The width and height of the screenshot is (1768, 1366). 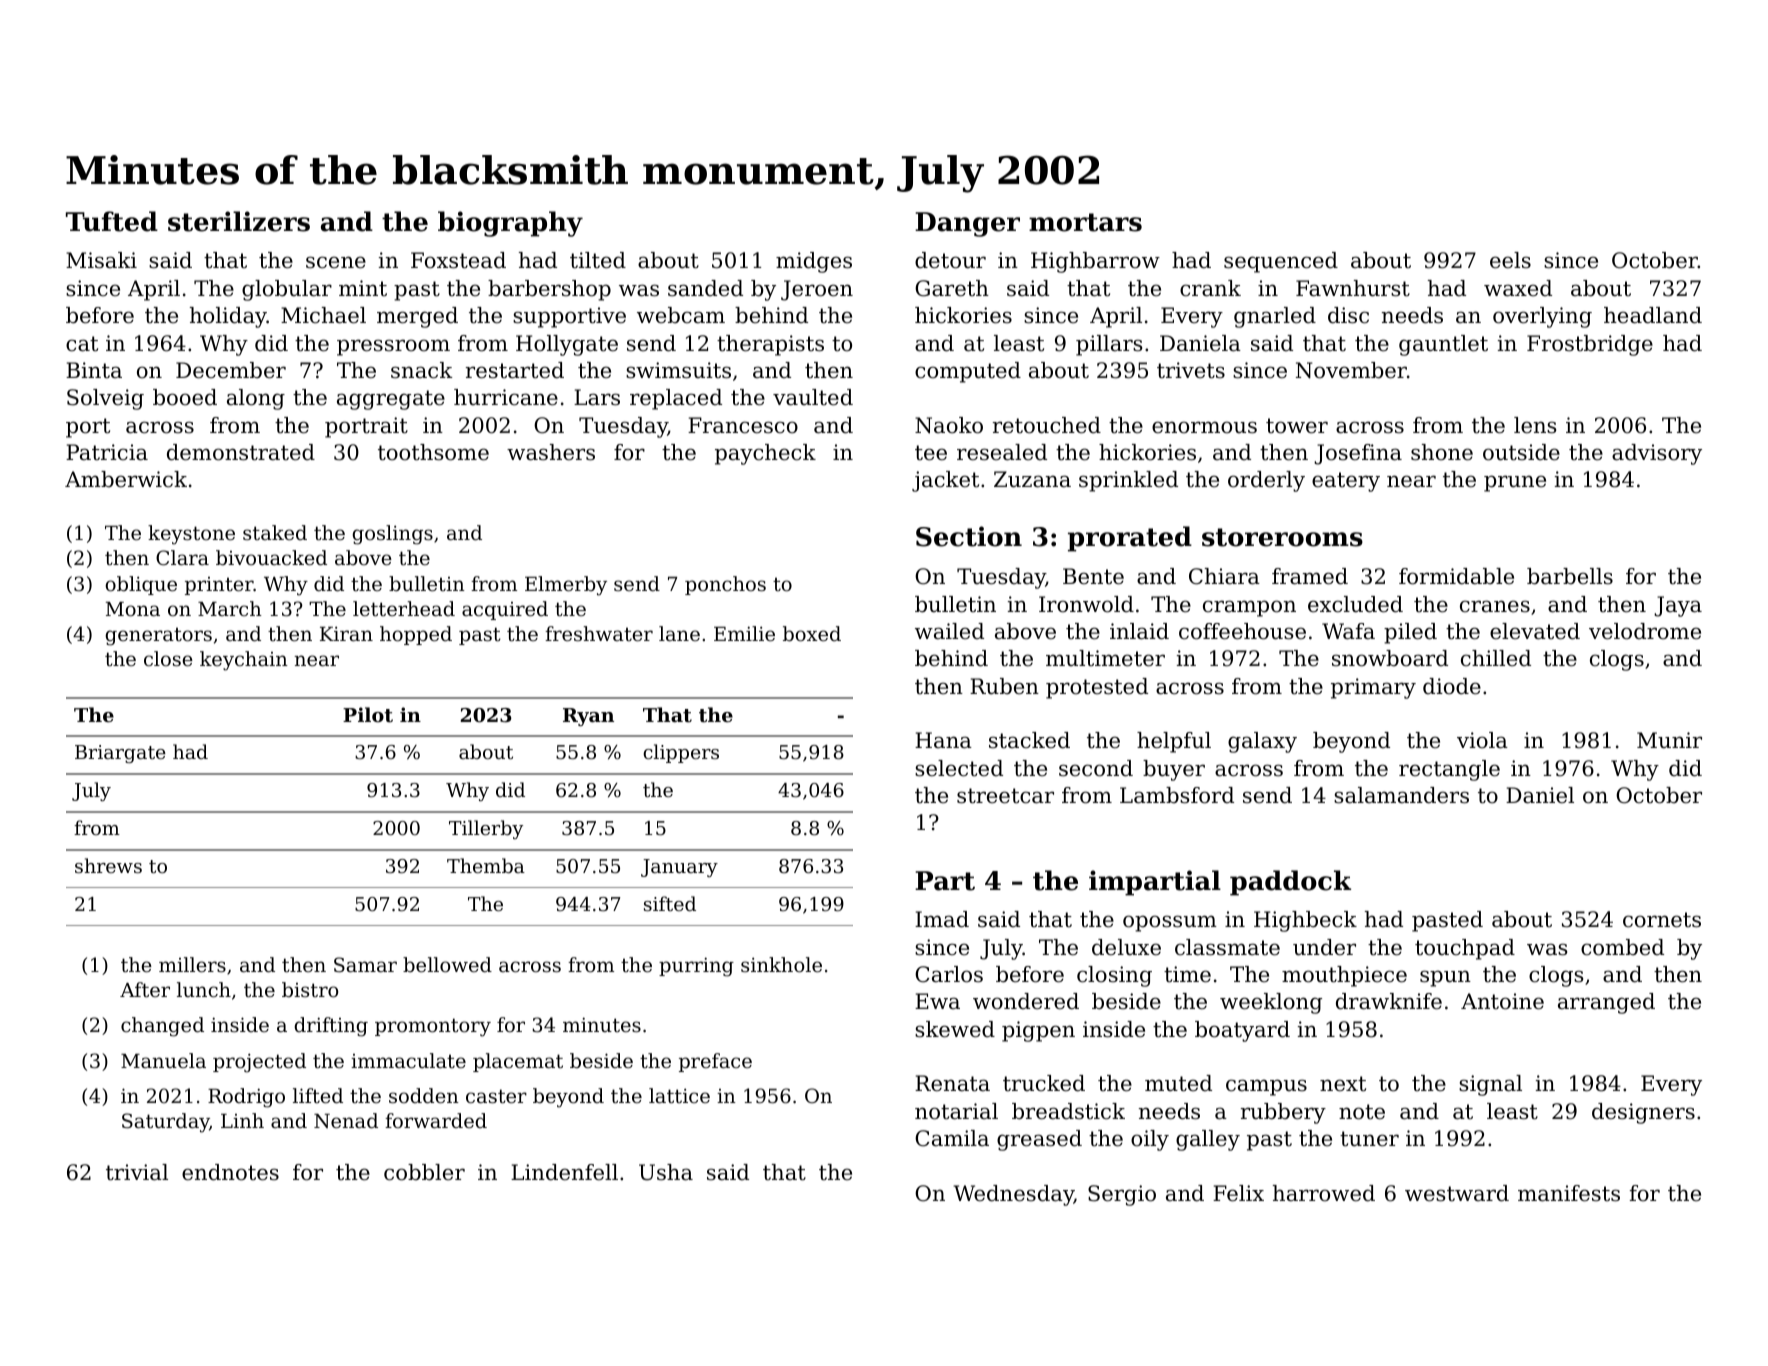 I want to click on Briargate, so click(x=120, y=754).
